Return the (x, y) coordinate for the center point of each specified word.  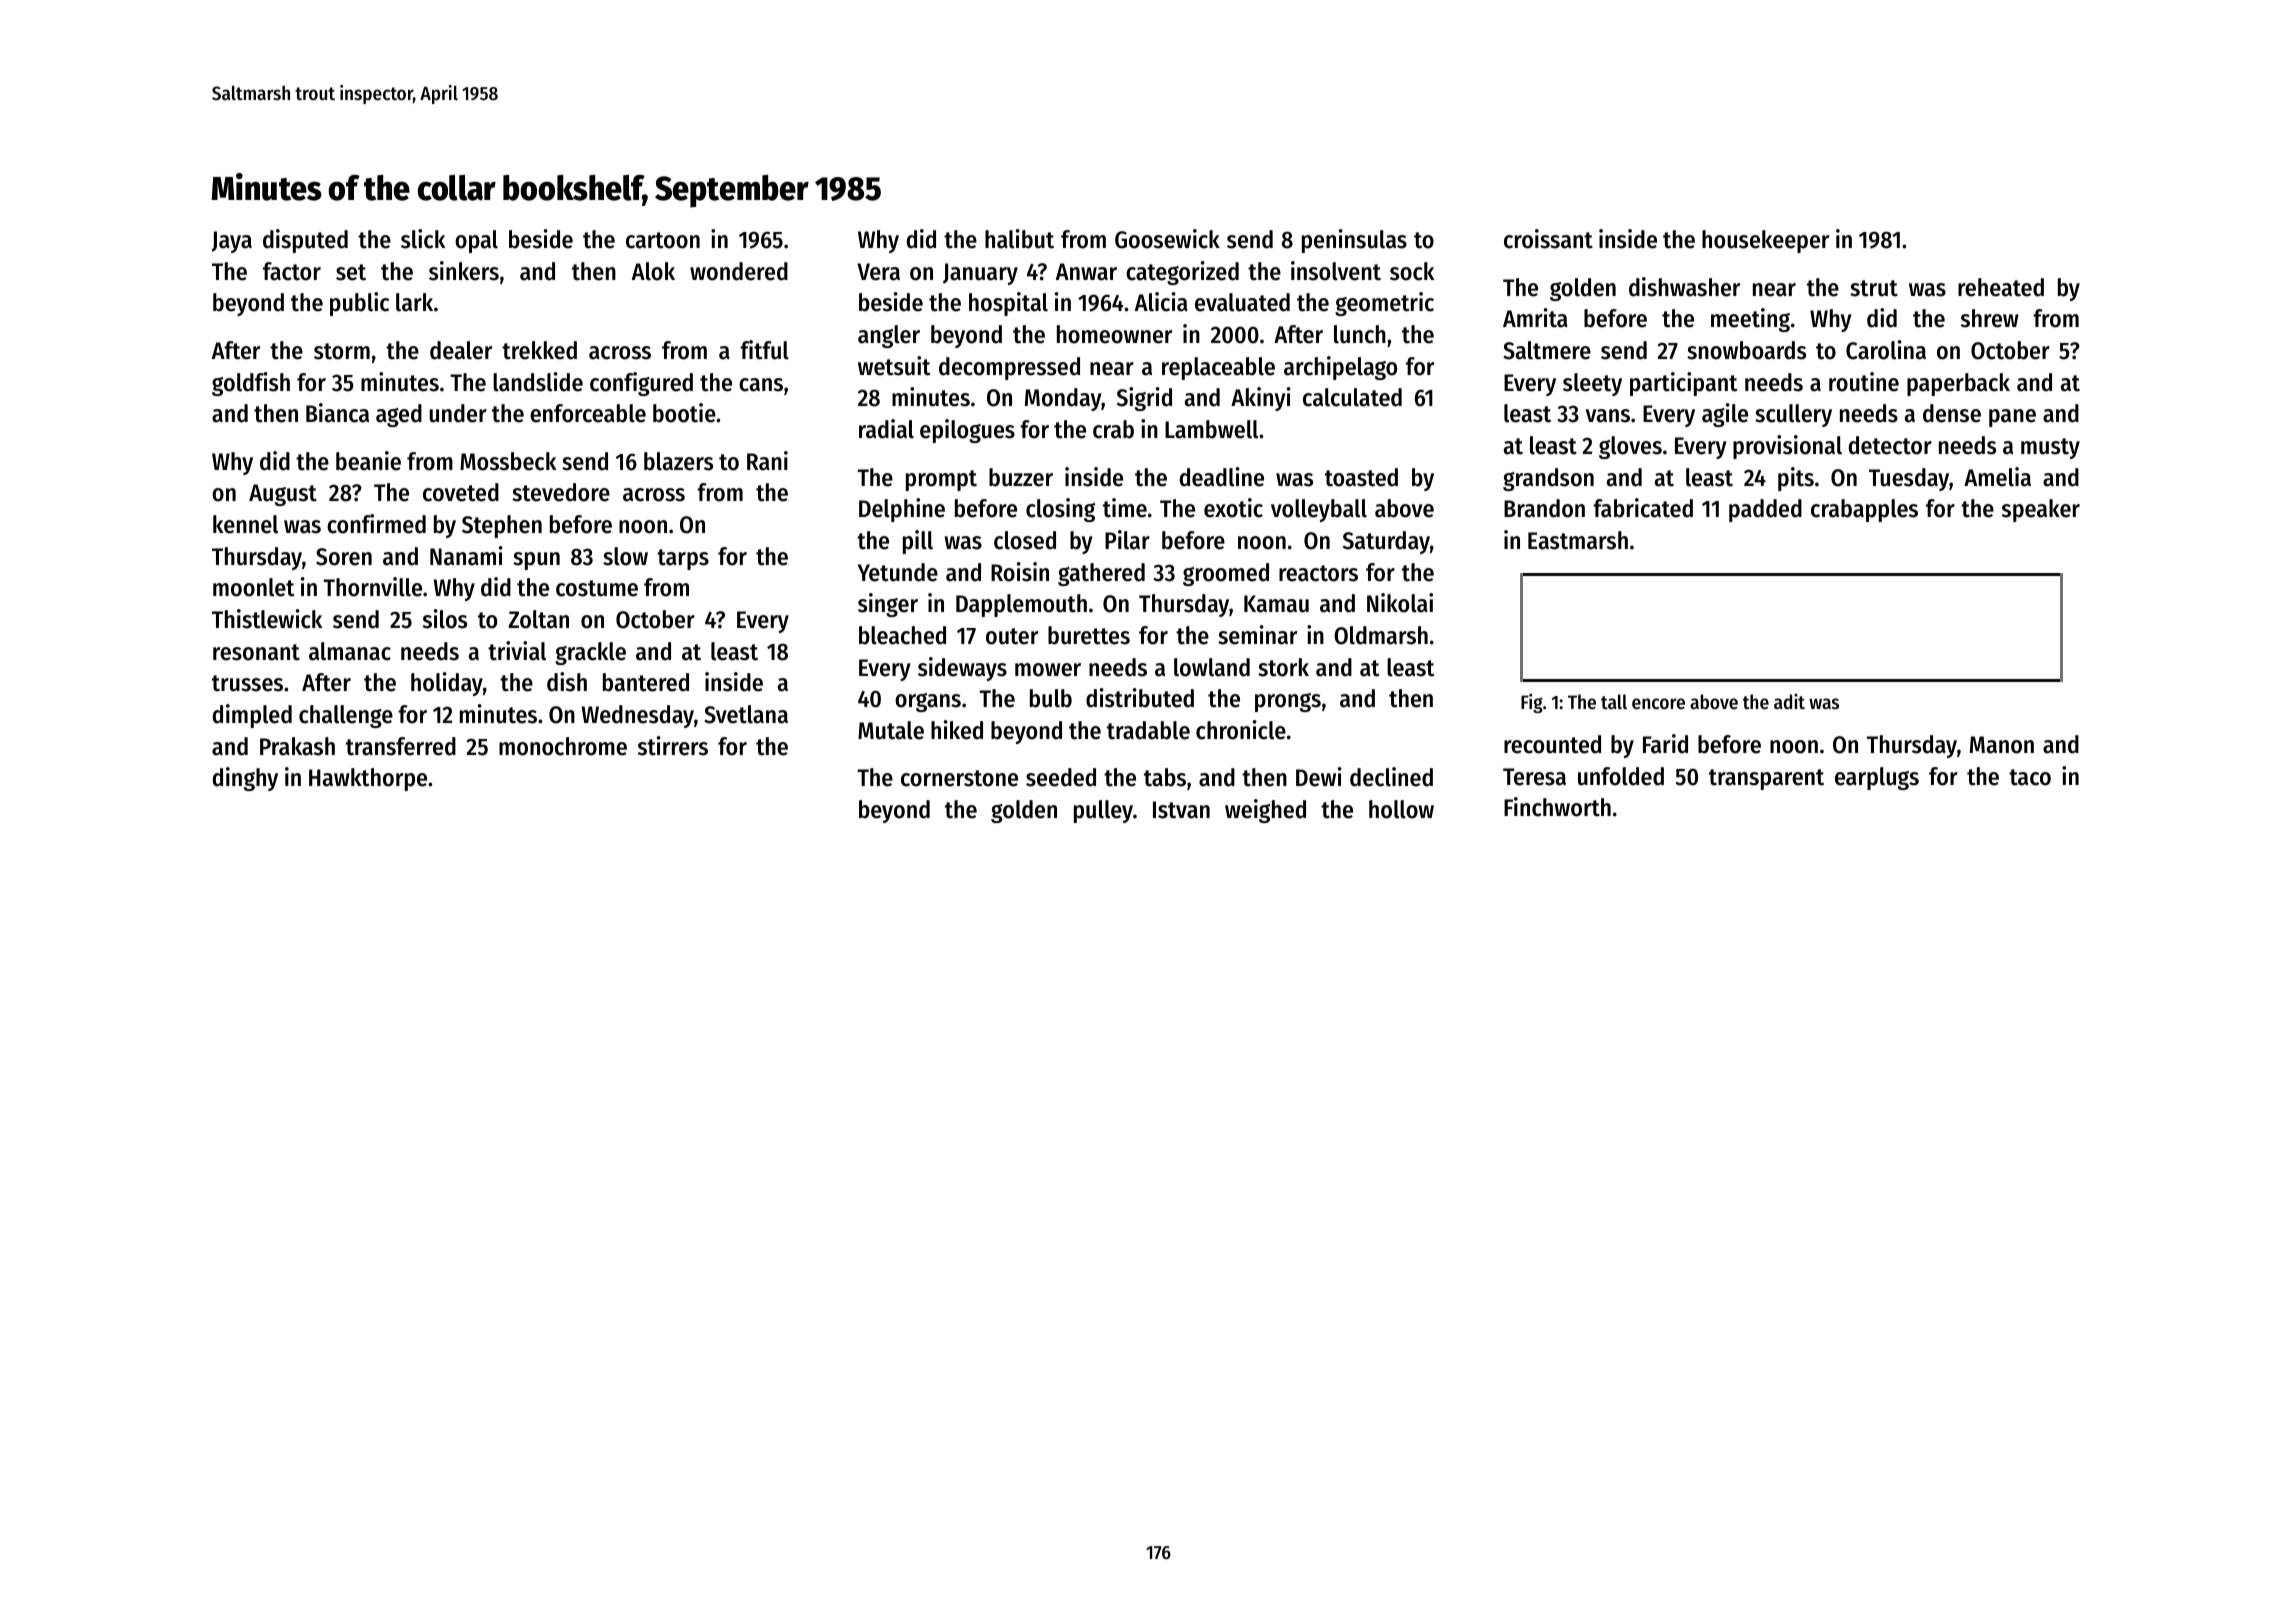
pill (918, 542)
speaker (2041, 510)
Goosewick (1167, 239)
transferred (401, 746)
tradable (1148, 730)
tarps (683, 559)
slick (423, 239)
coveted (461, 492)
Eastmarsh (1578, 540)
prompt (941, 480)
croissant (1548, 239)
